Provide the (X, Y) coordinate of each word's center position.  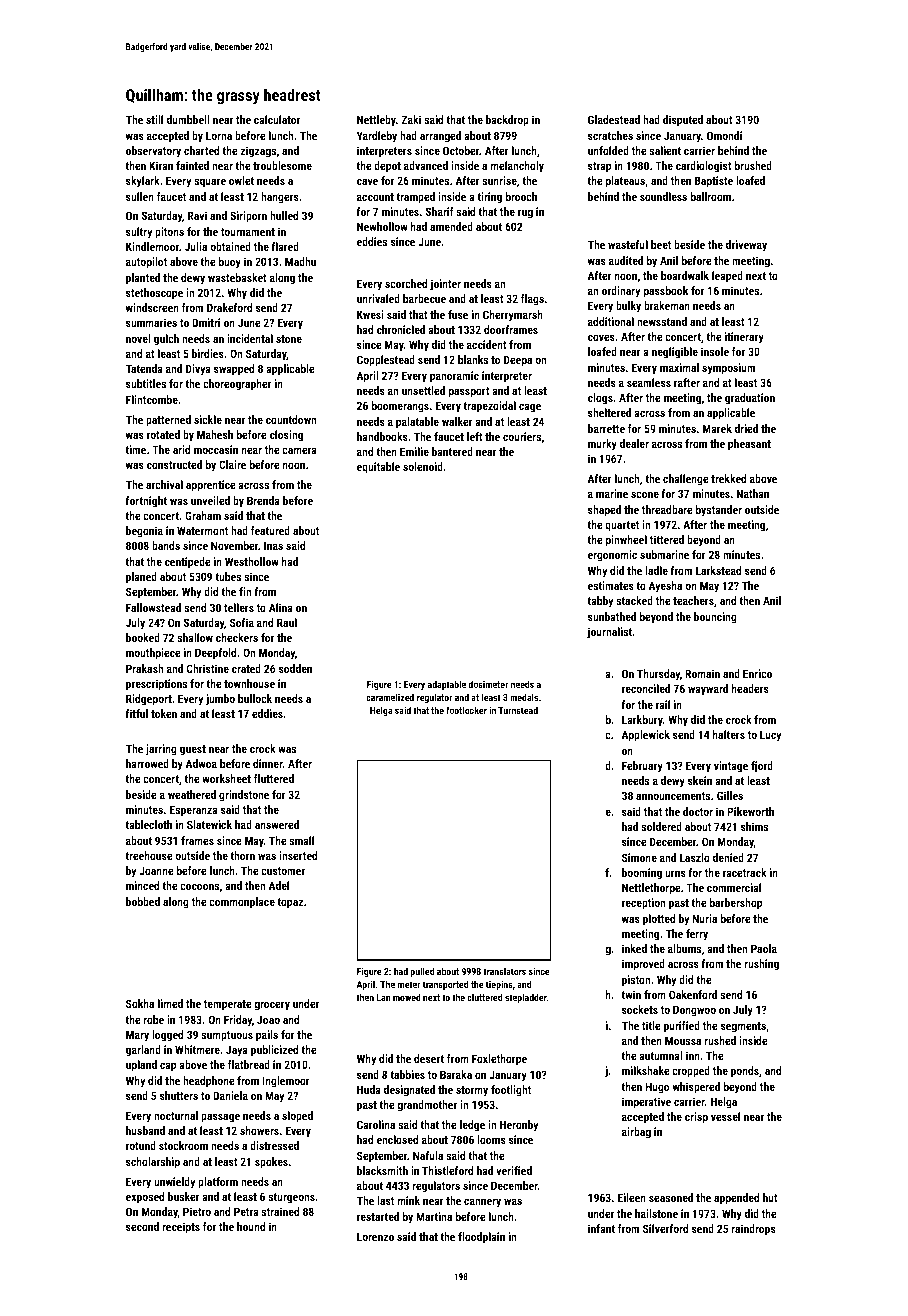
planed (141, 578)
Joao (268, 1019)
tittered (667, 539)
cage (530, 408)
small (301, 840)
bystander (719, 511)
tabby (600, 602)
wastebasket (237, 277)
